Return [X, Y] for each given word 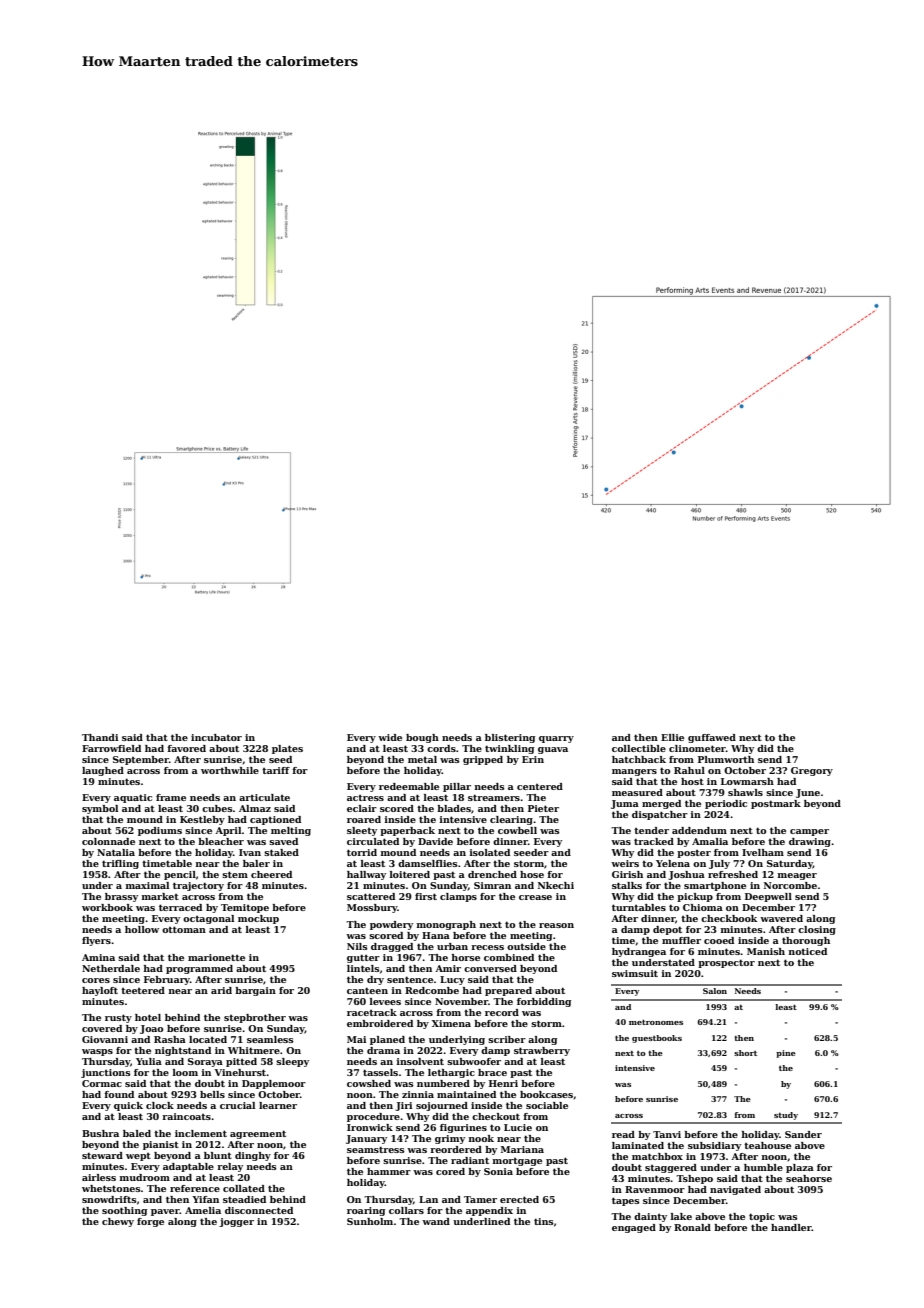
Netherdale [111, 968]
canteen [367, 990]
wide [390, 737]
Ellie [672, 737]
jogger [236, 1222]
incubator [216, 737]
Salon [715, 991]
